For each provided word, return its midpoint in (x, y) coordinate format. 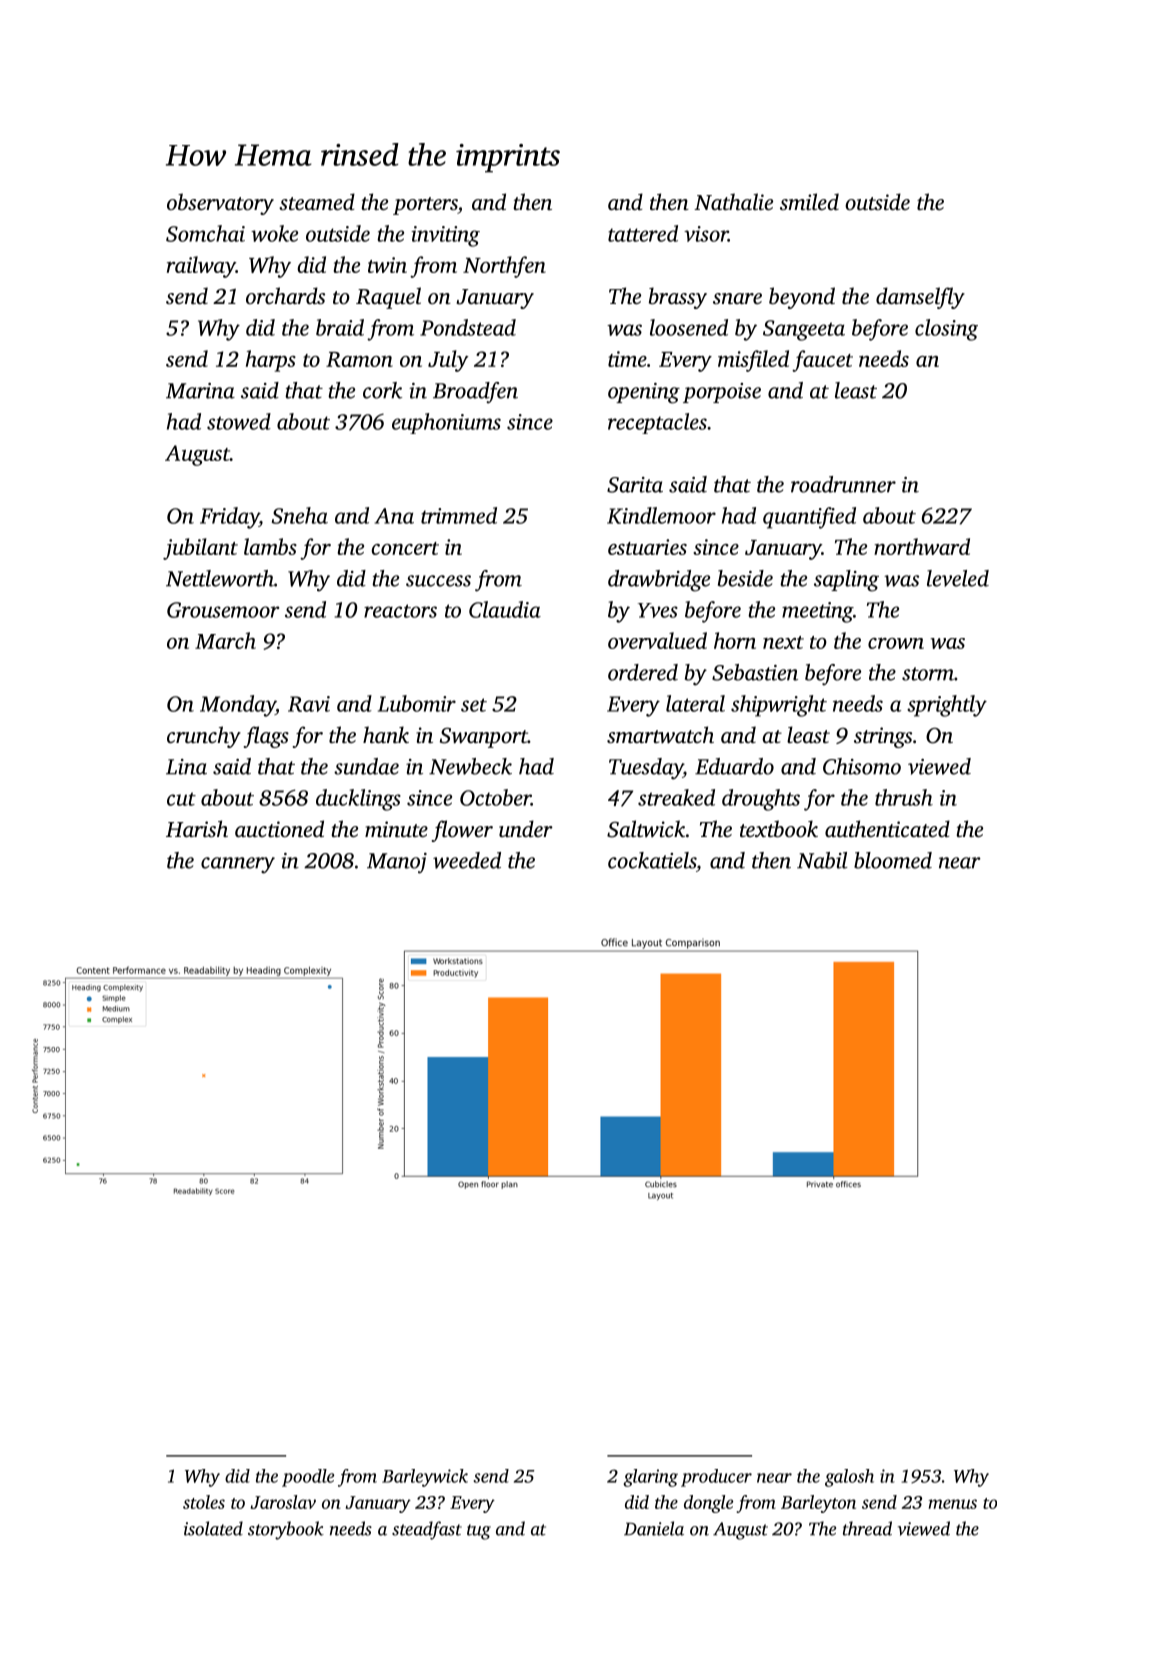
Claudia (505, 609)
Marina (200, 391)
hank (386, 734)
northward (922, 546)
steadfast (427, 1530)
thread (867, 1528)
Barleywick (425, 1478)
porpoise (722, 393)
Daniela (654, 1528)
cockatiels (652, 860)
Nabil (822, 860)
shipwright (779, 706)
